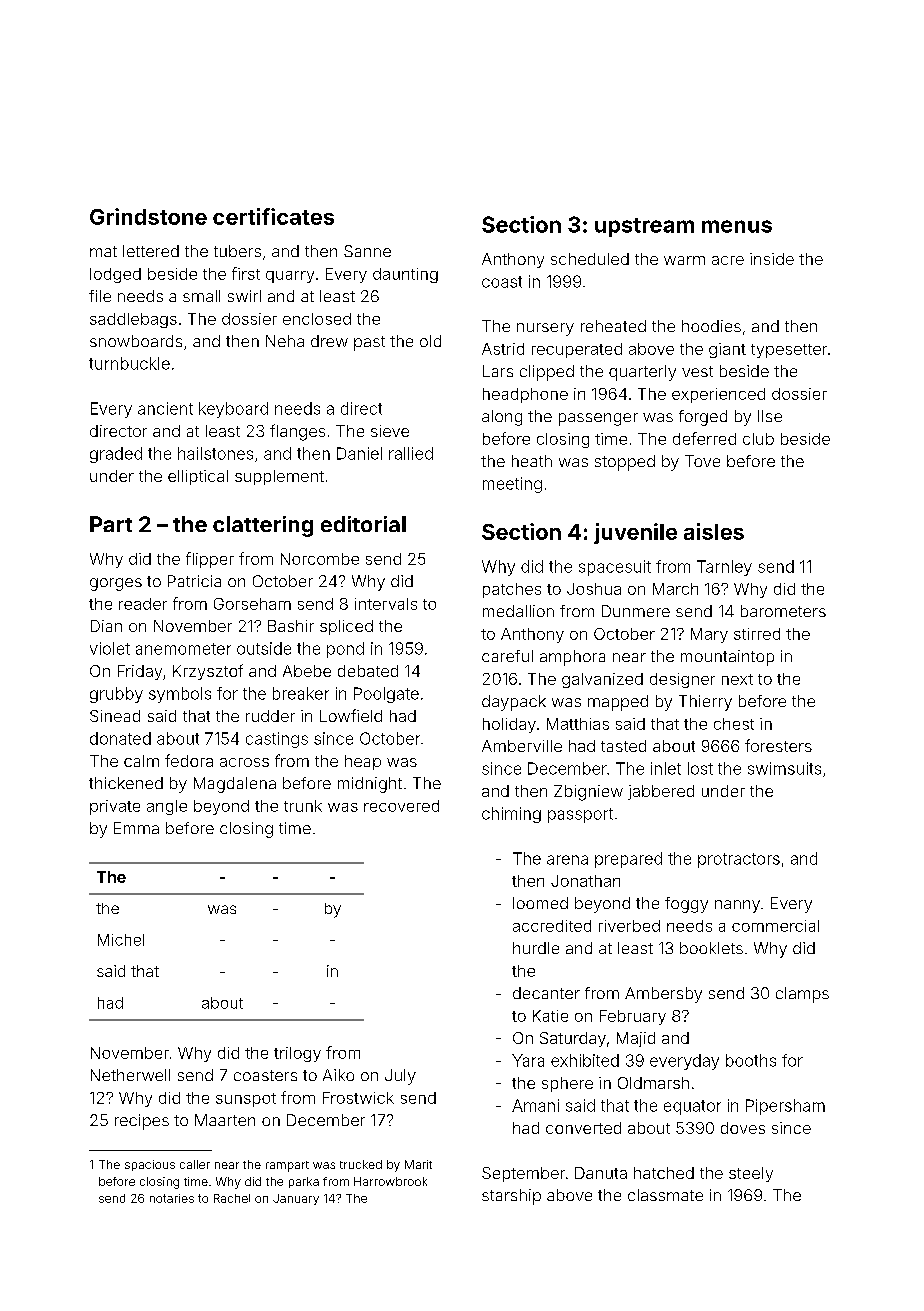 The width and height of the page is (924, 1311). I want to click on menus, so click(737, 226).
